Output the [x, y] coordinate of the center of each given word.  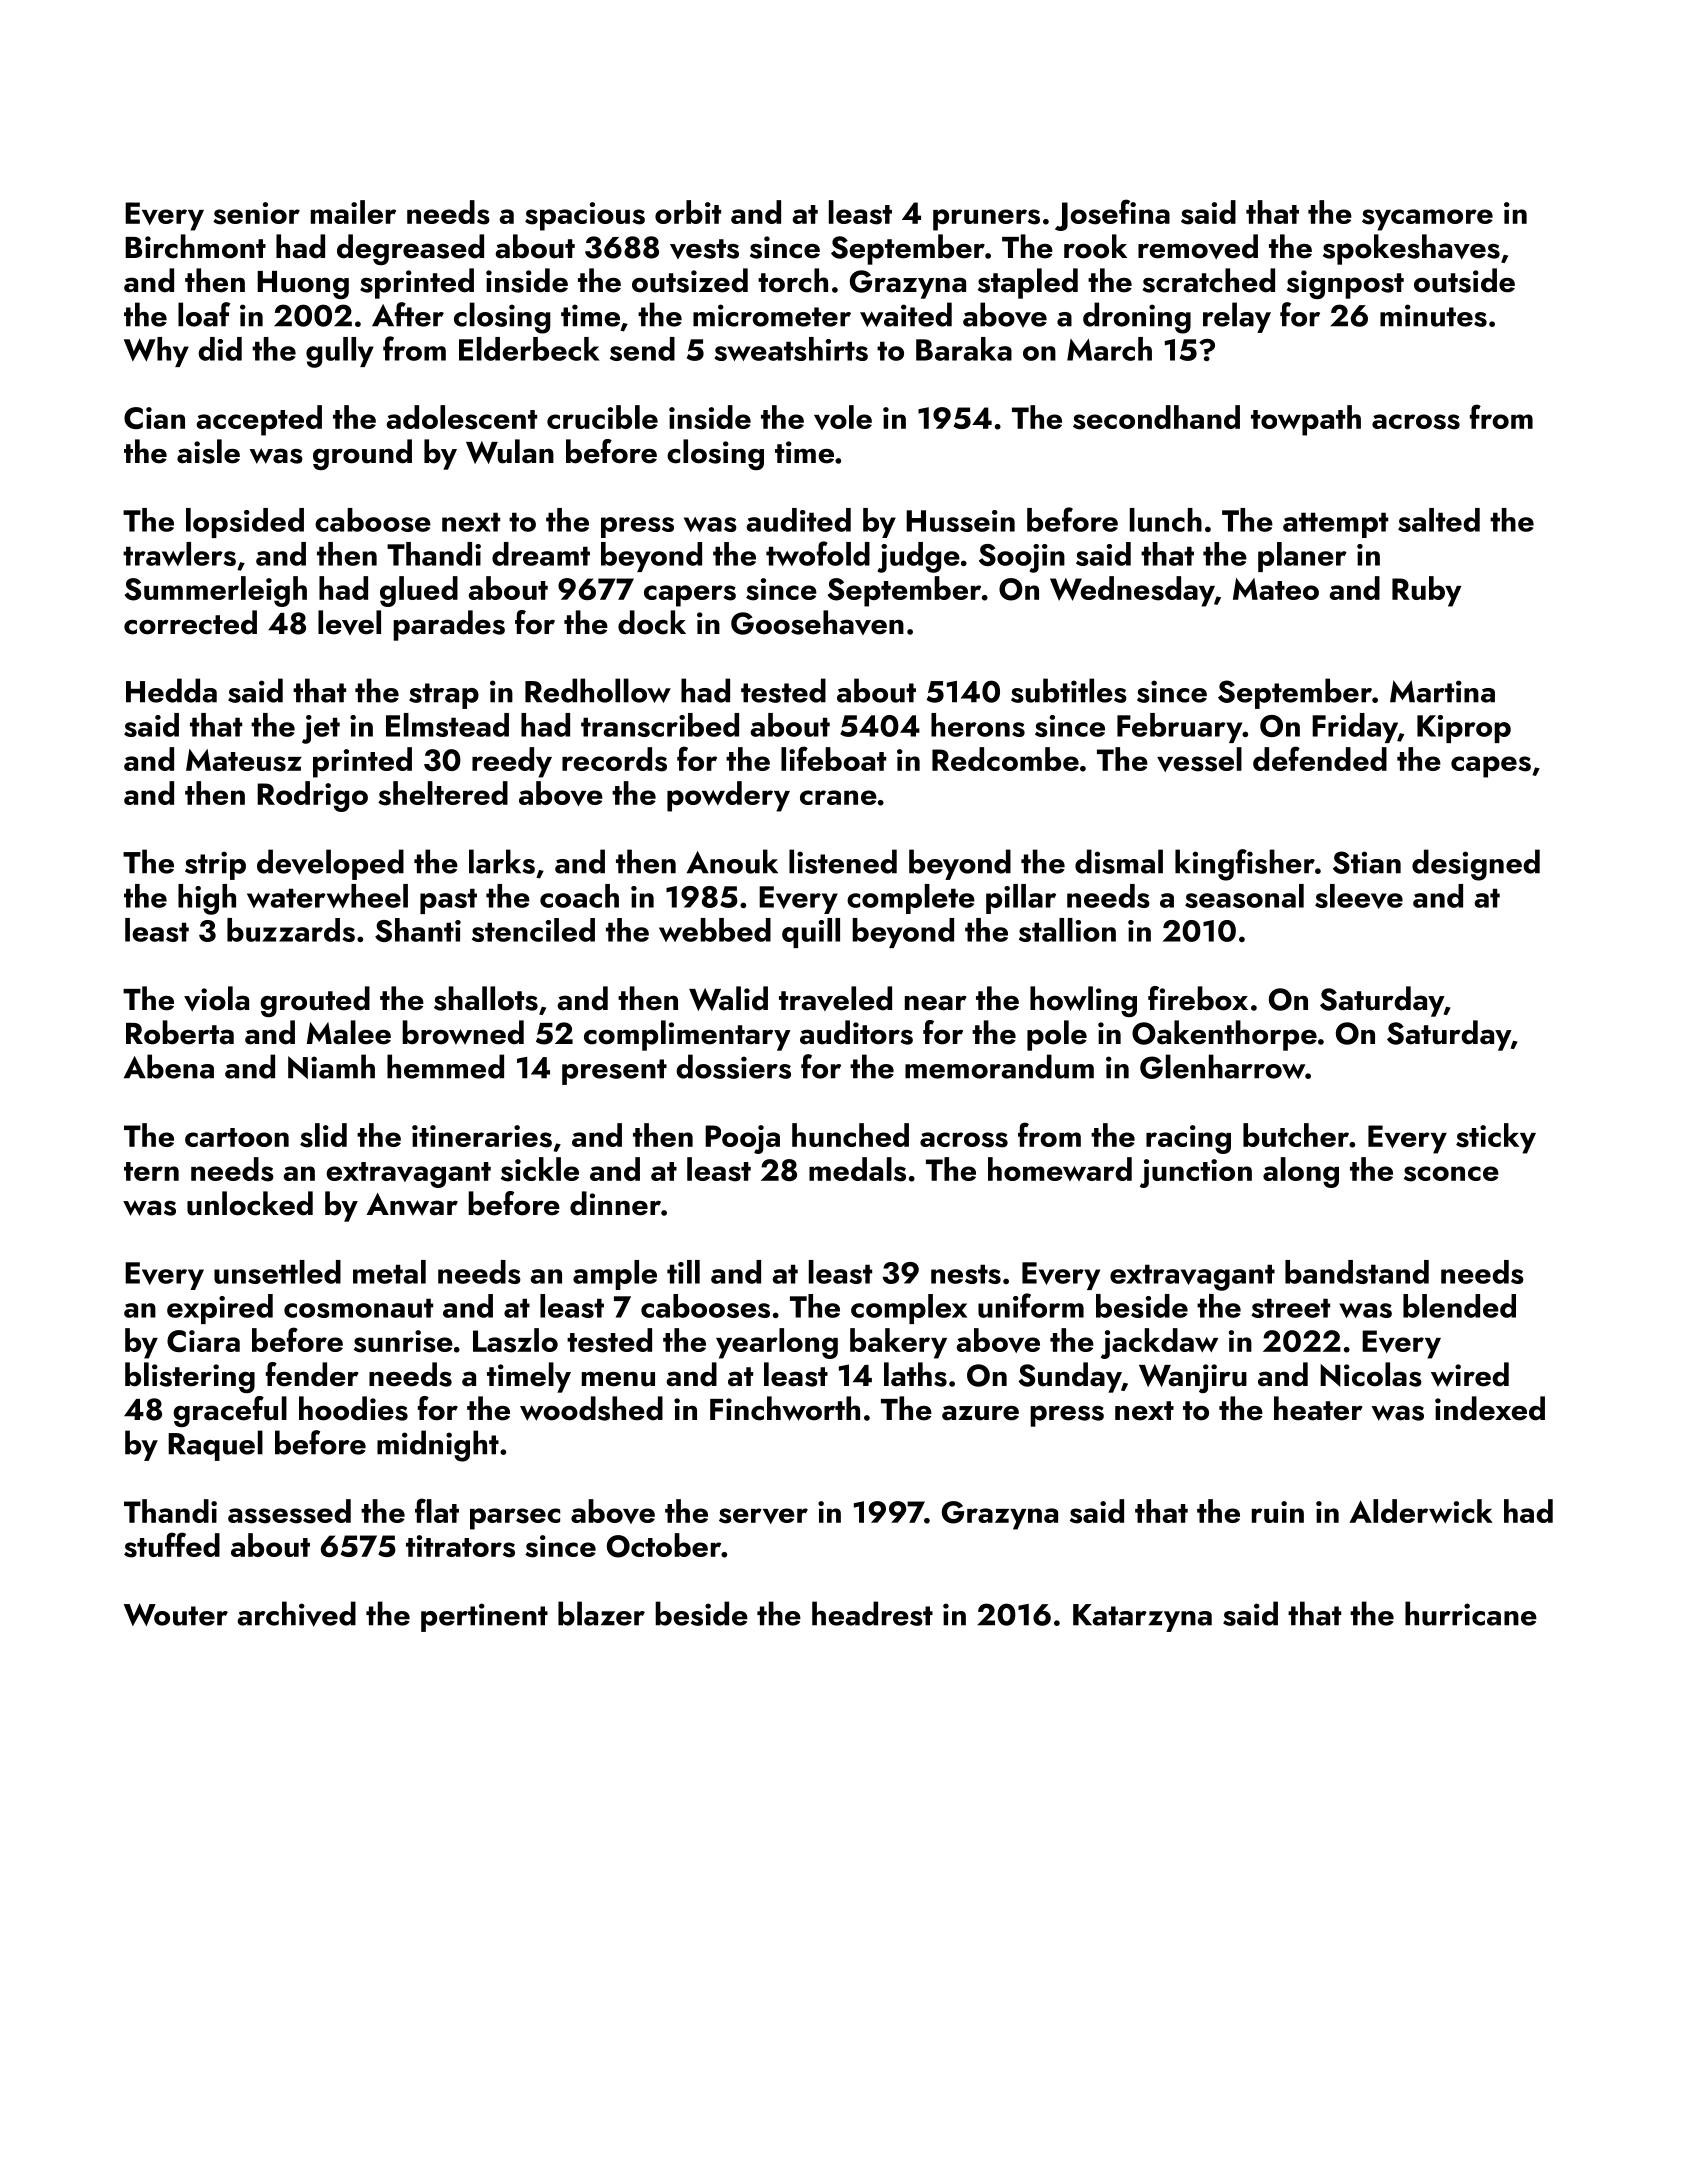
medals [857, 1169]
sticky [1496, 1138]
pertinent [484, 1617]
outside [1464, 280]
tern [151, 1171]
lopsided [245, 523]
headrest [872, 1613]
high [207, 899]
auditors [856, 1032]
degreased [410, 249]
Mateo [1276, 589]
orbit [688, 212]
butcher [1296, 1135]
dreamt [541, 554]
